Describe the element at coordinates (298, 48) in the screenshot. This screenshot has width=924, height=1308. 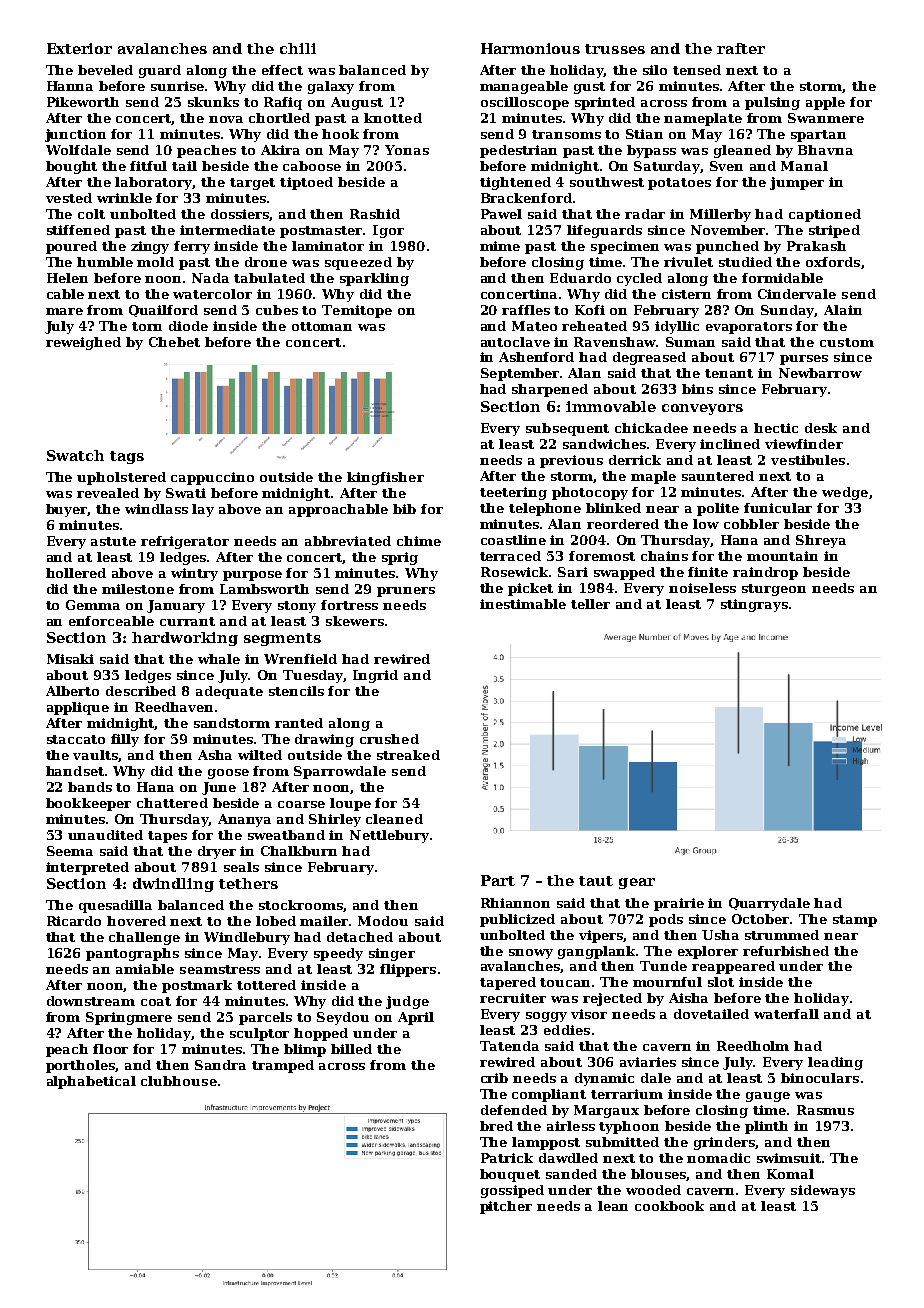
I see `chili` at that location.
